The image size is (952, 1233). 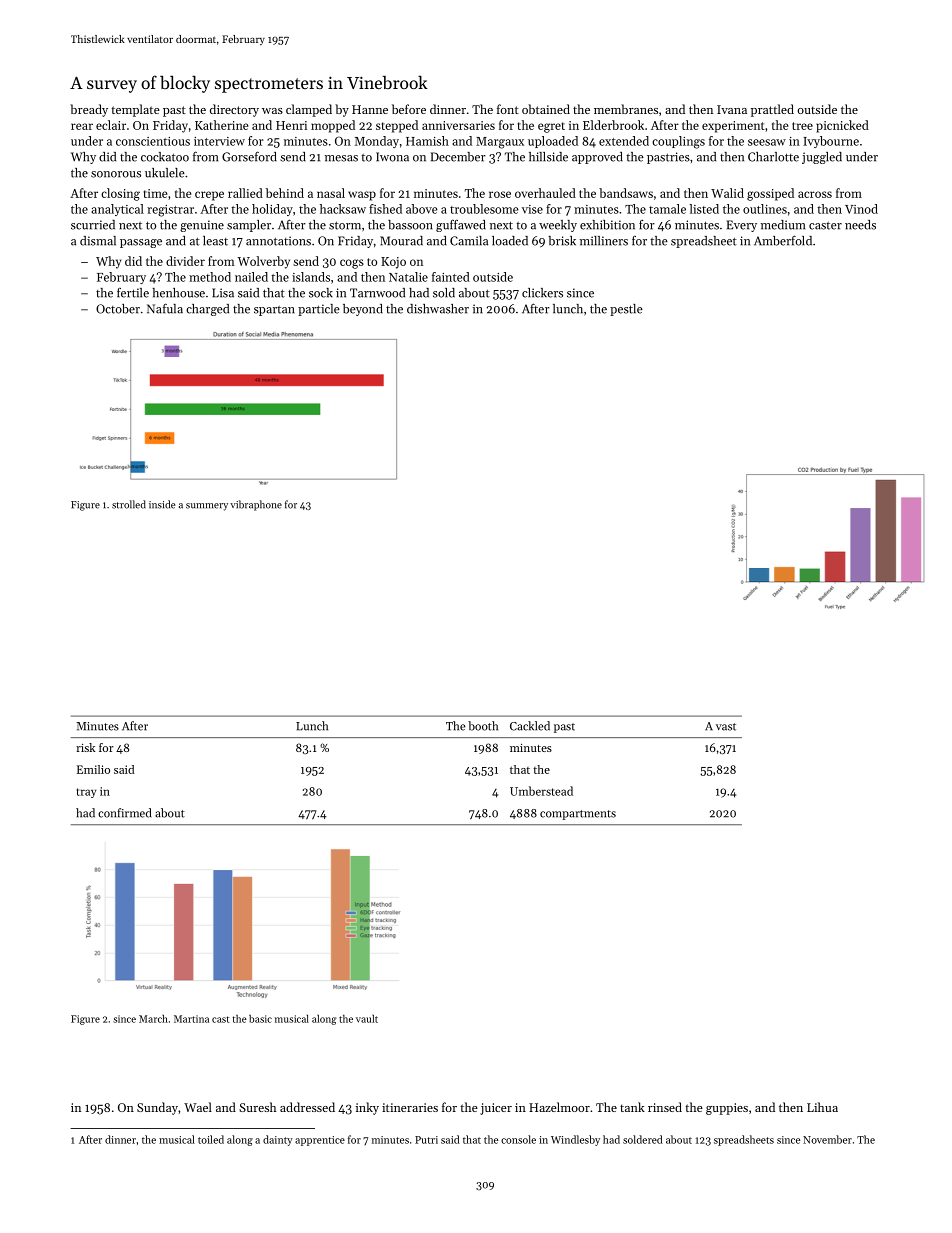 I want to click on vibraphone, so click(x=256, y=505).
